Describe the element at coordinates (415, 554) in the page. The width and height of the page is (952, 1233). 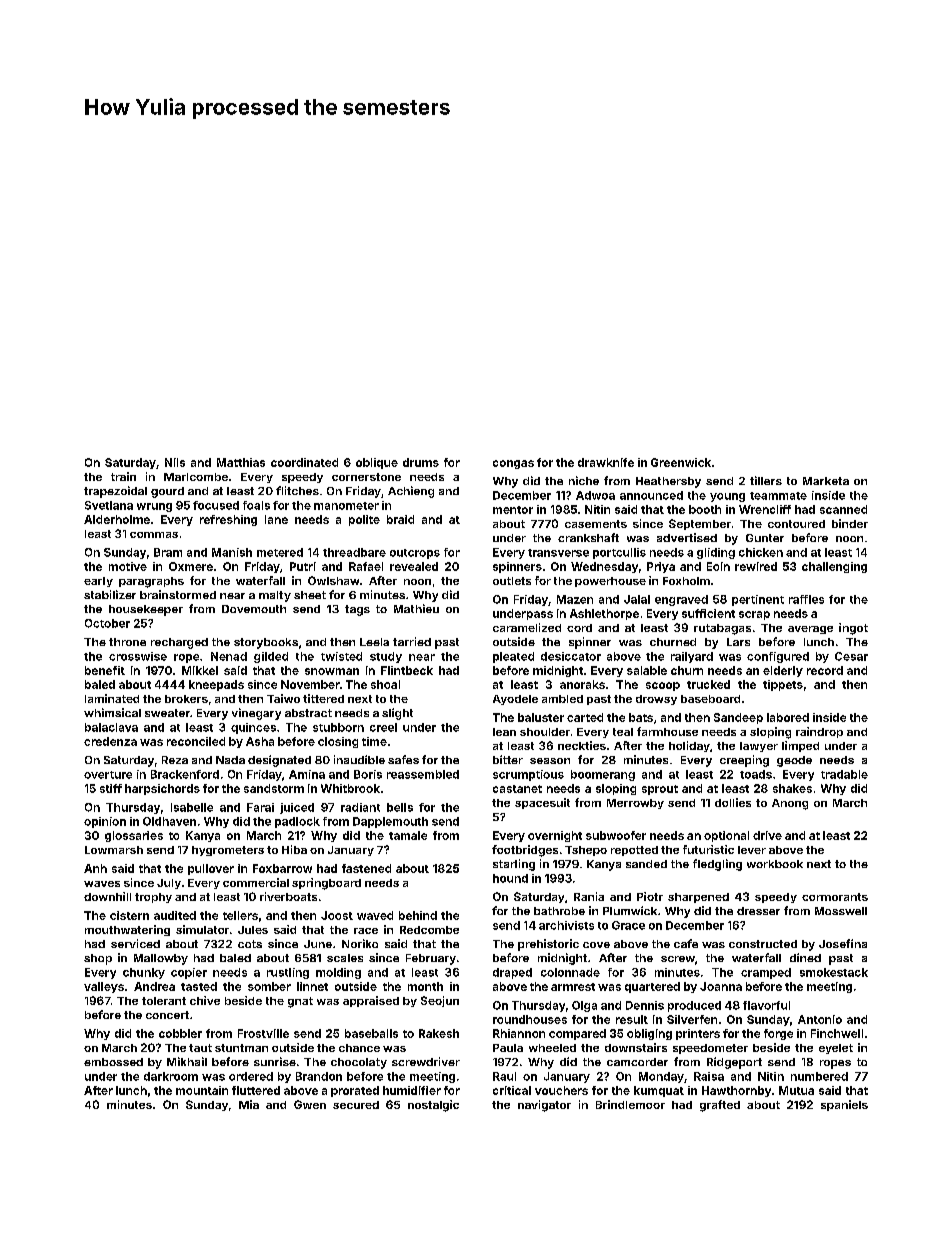
I see `outcrops` at that location.
